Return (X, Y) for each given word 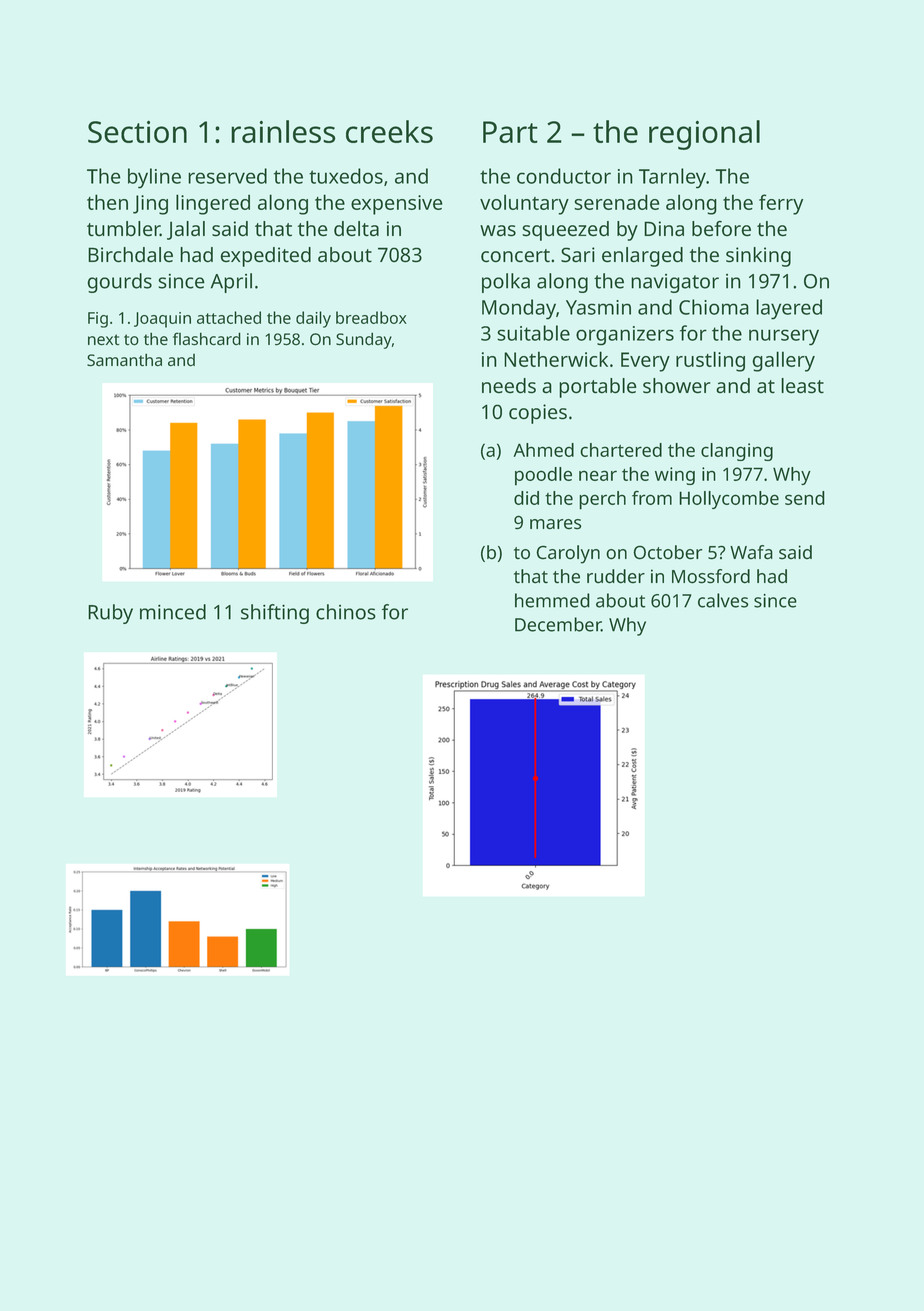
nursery (784, 337)
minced (173, 612)
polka (506, 283)
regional (704, 135)
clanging (737, 452)
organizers (625, 336)
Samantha (124, 360)
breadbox (371, 317)
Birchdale (130, 255)
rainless (283, 131)
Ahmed (543, 450)
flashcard (207, 339)
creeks (389, 131)
